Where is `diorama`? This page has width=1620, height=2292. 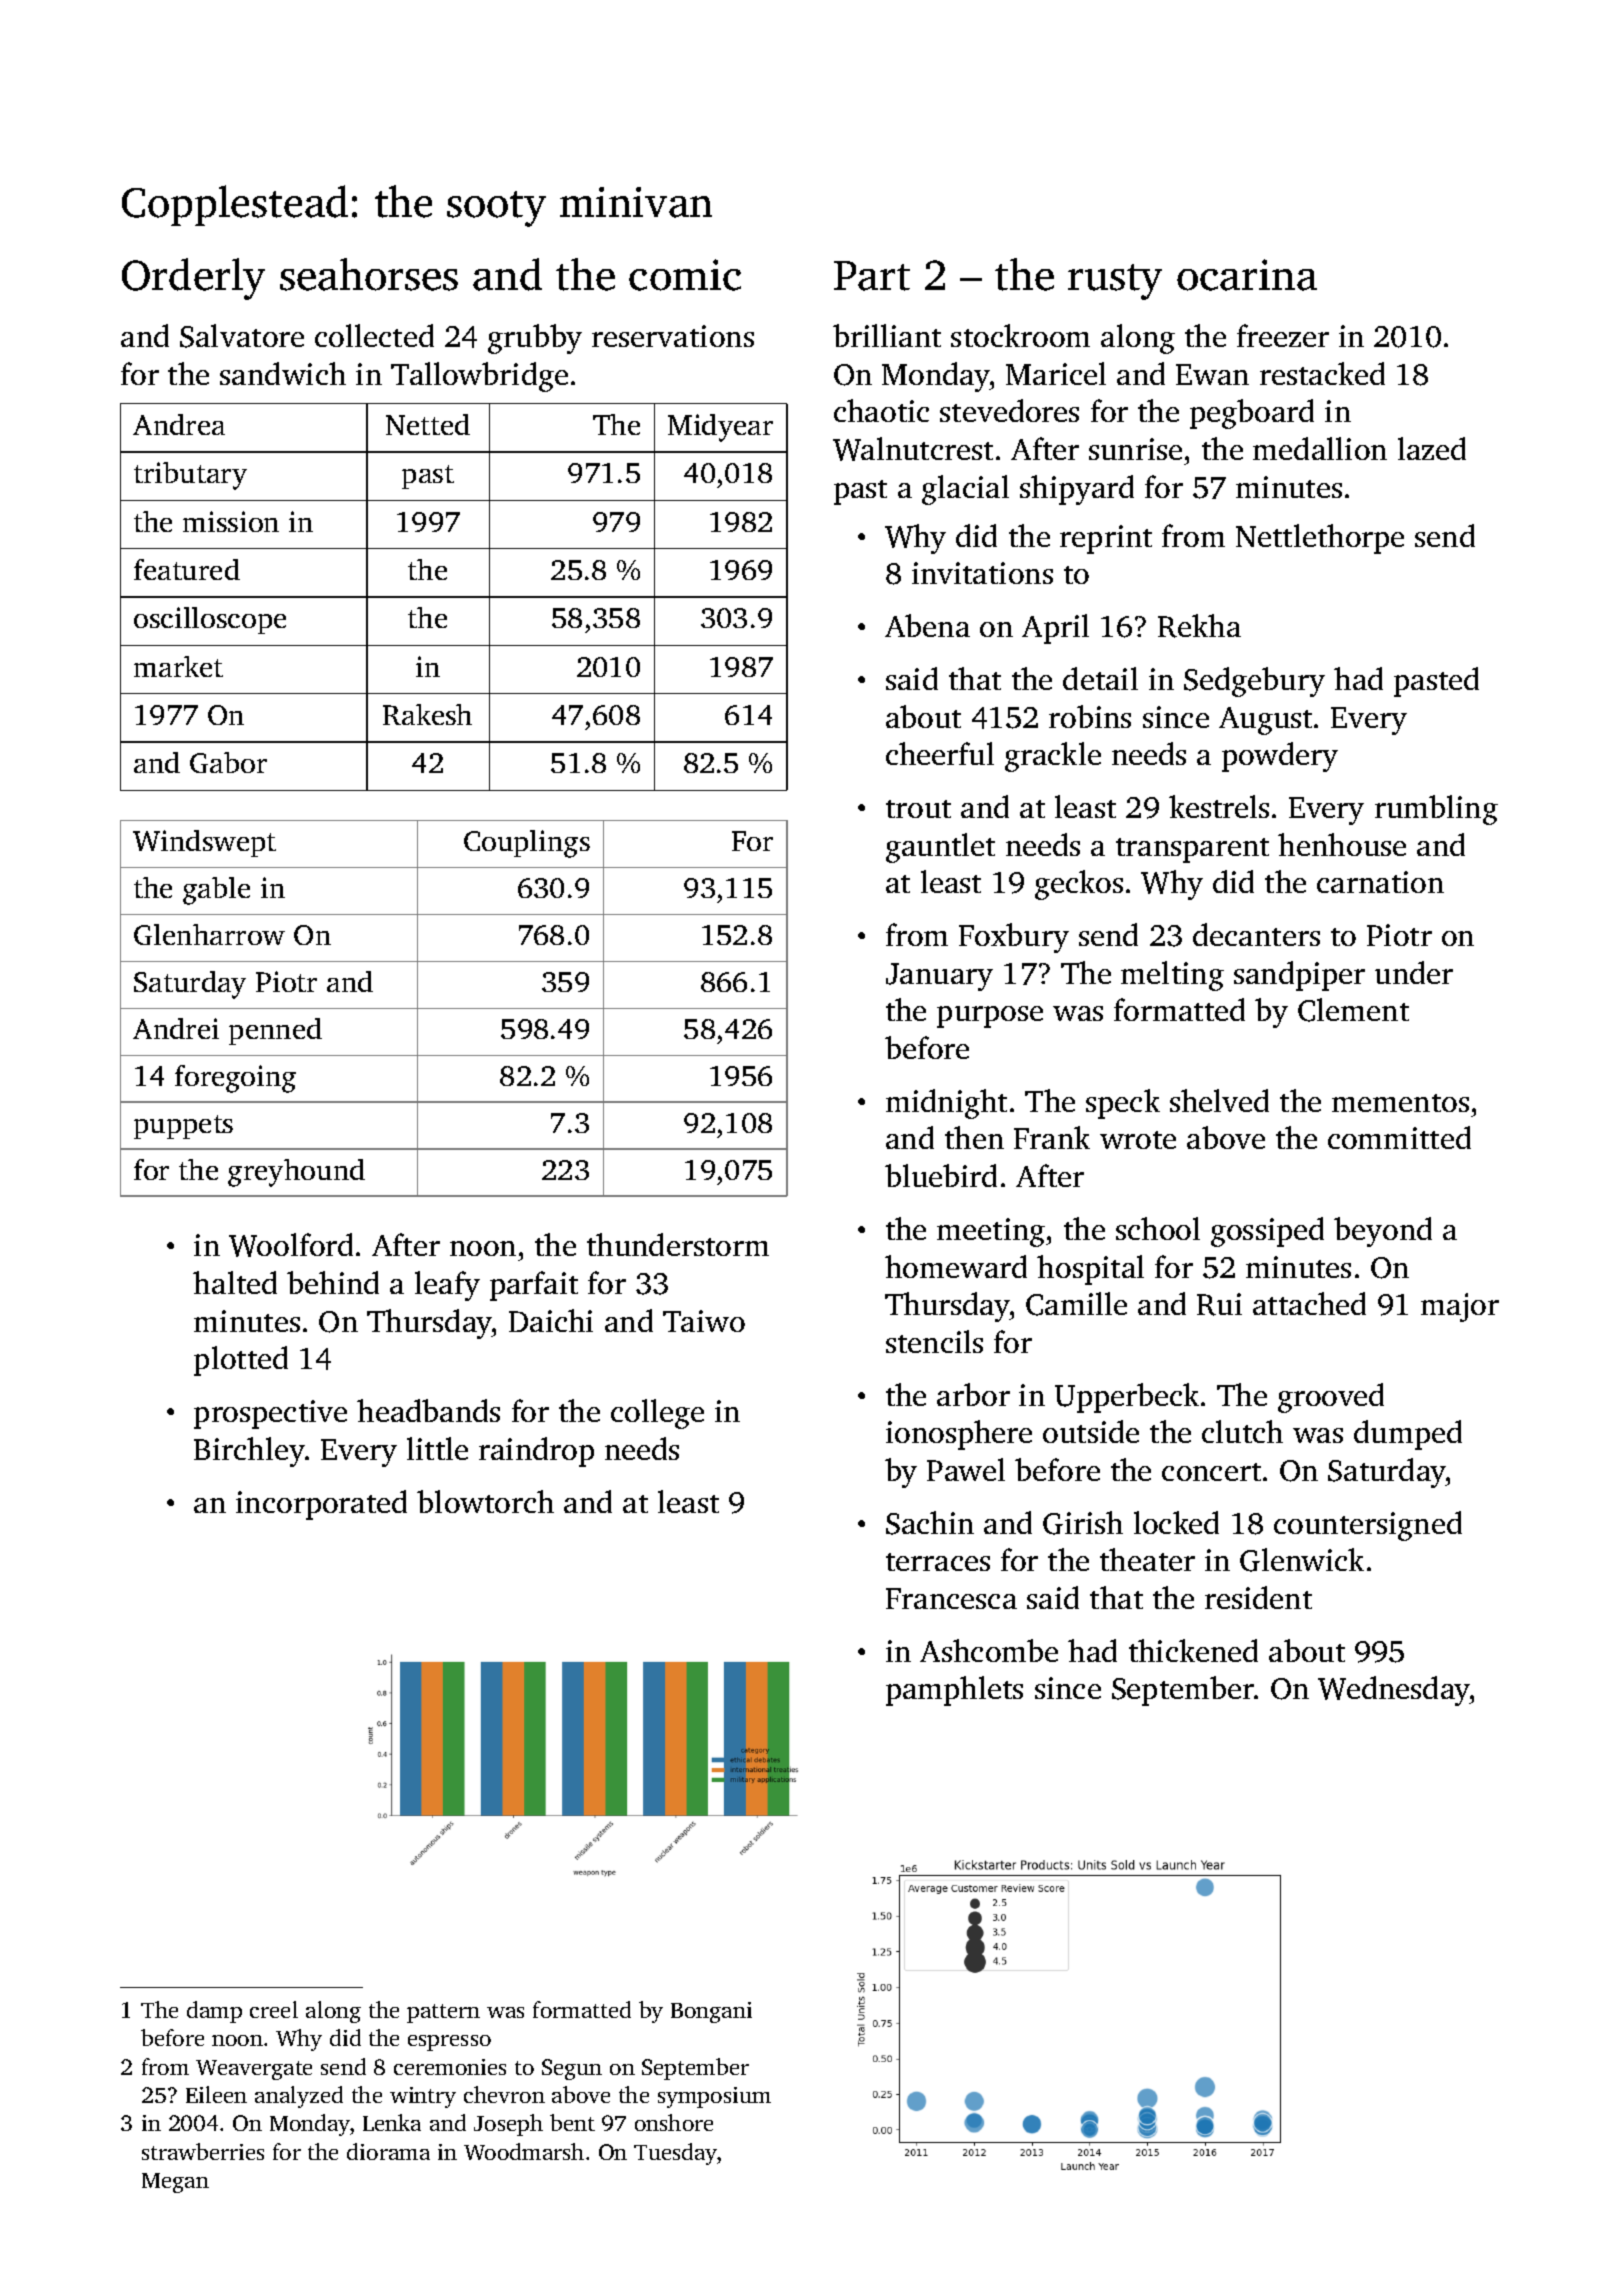
diorama is located at coordinates (388, 2151).
